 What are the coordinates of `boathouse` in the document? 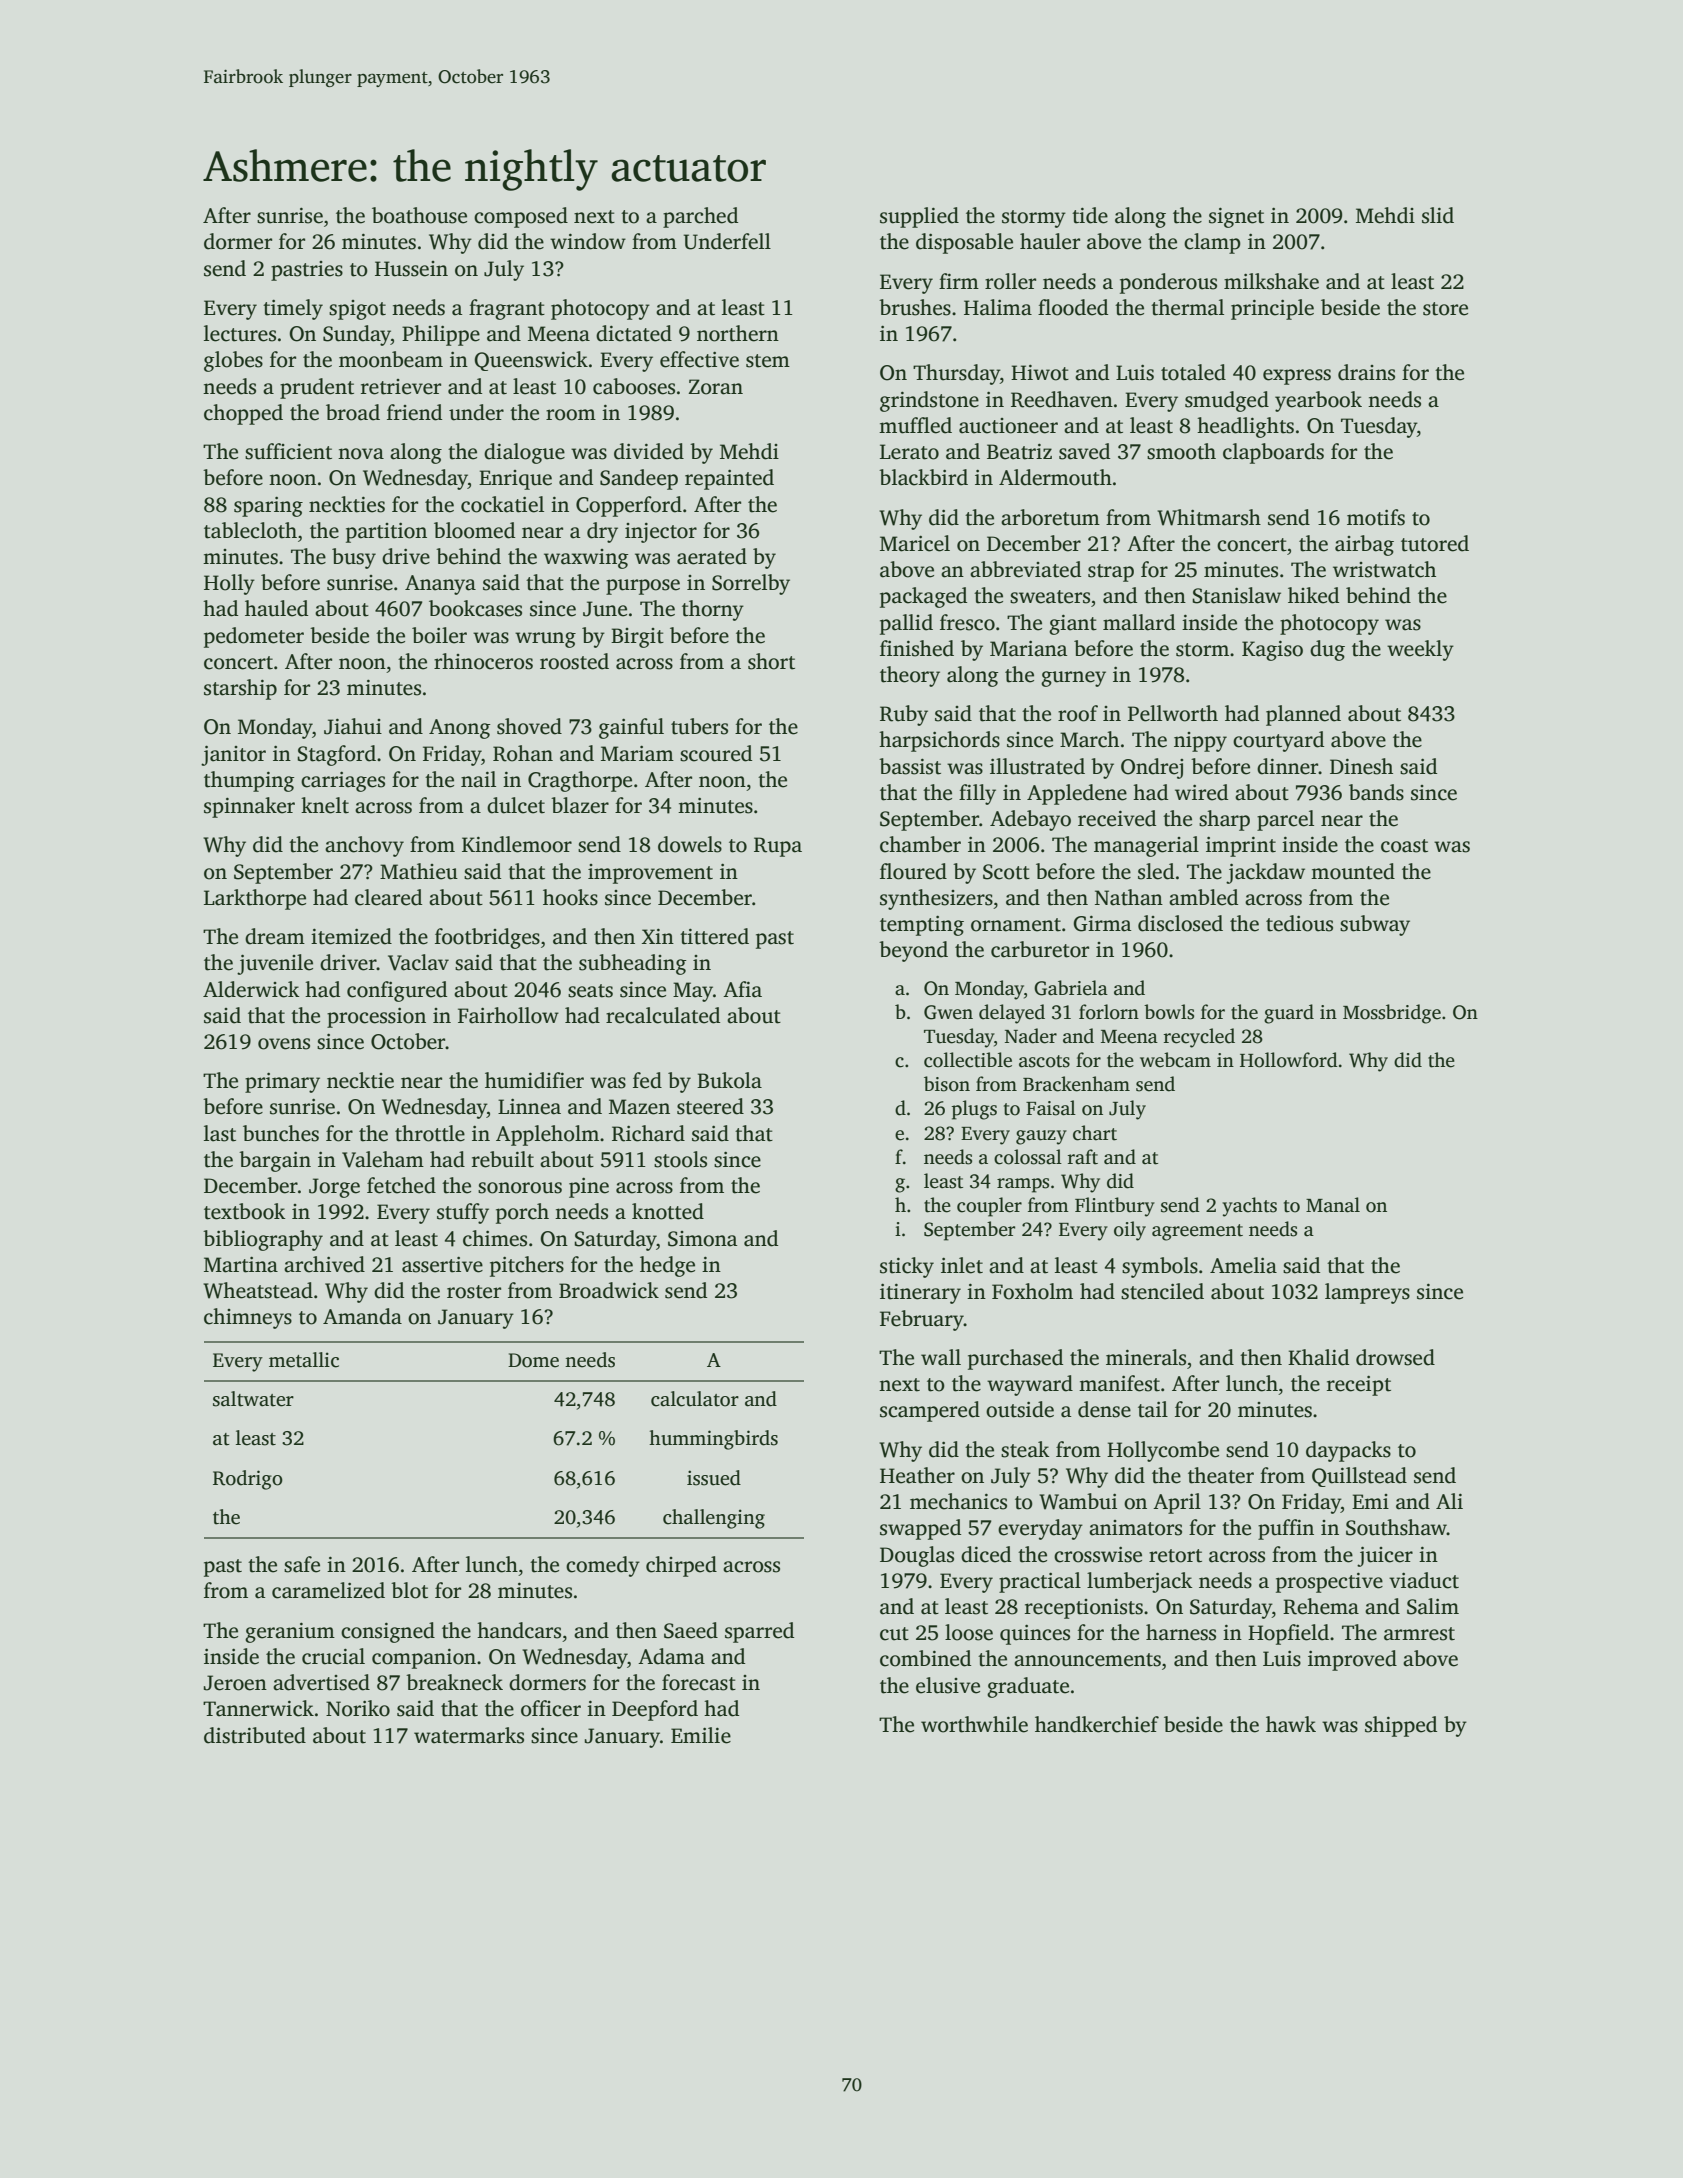 It's located at (419, 215).
